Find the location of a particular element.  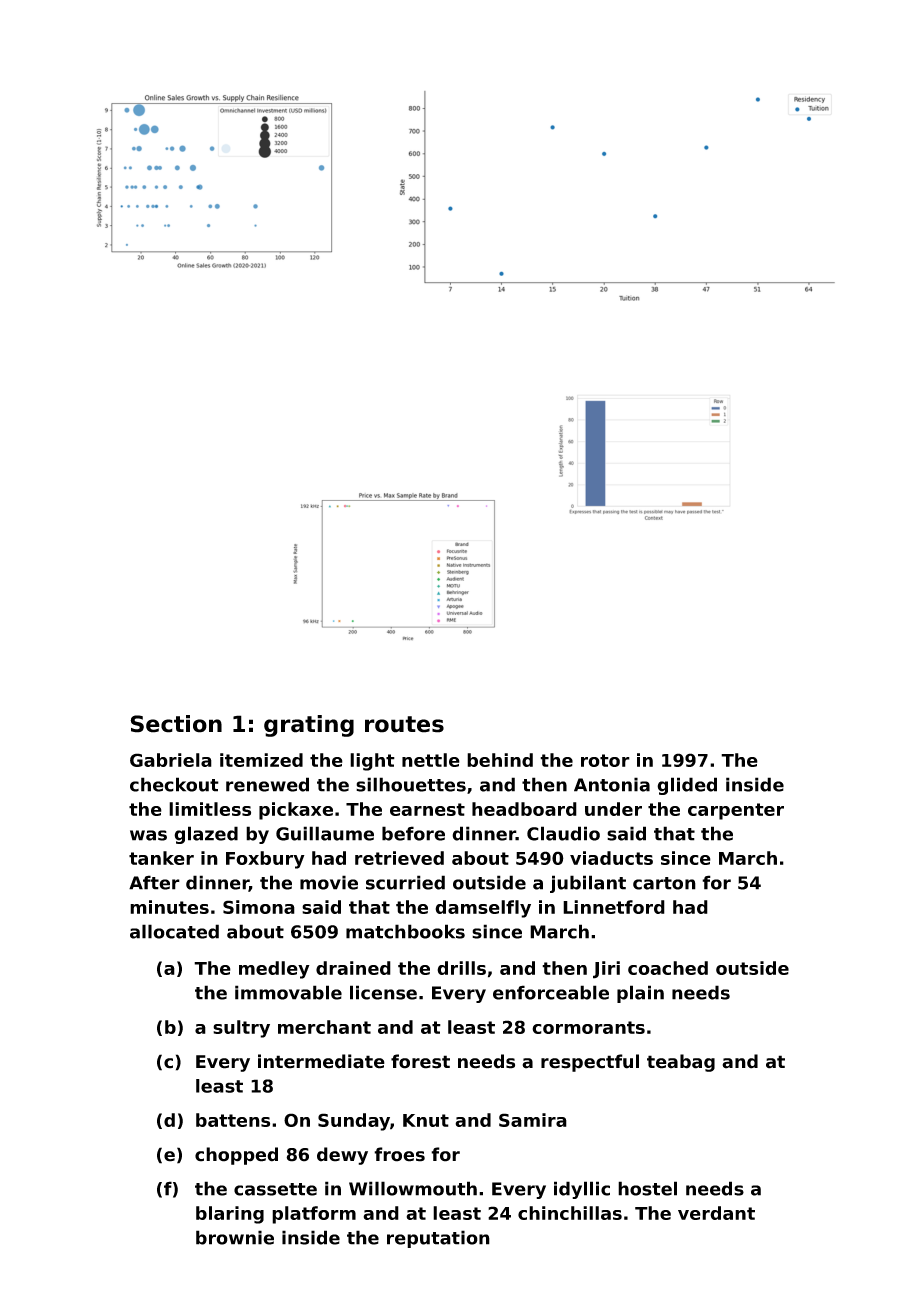

routes is located at coordinates (404, 724).
